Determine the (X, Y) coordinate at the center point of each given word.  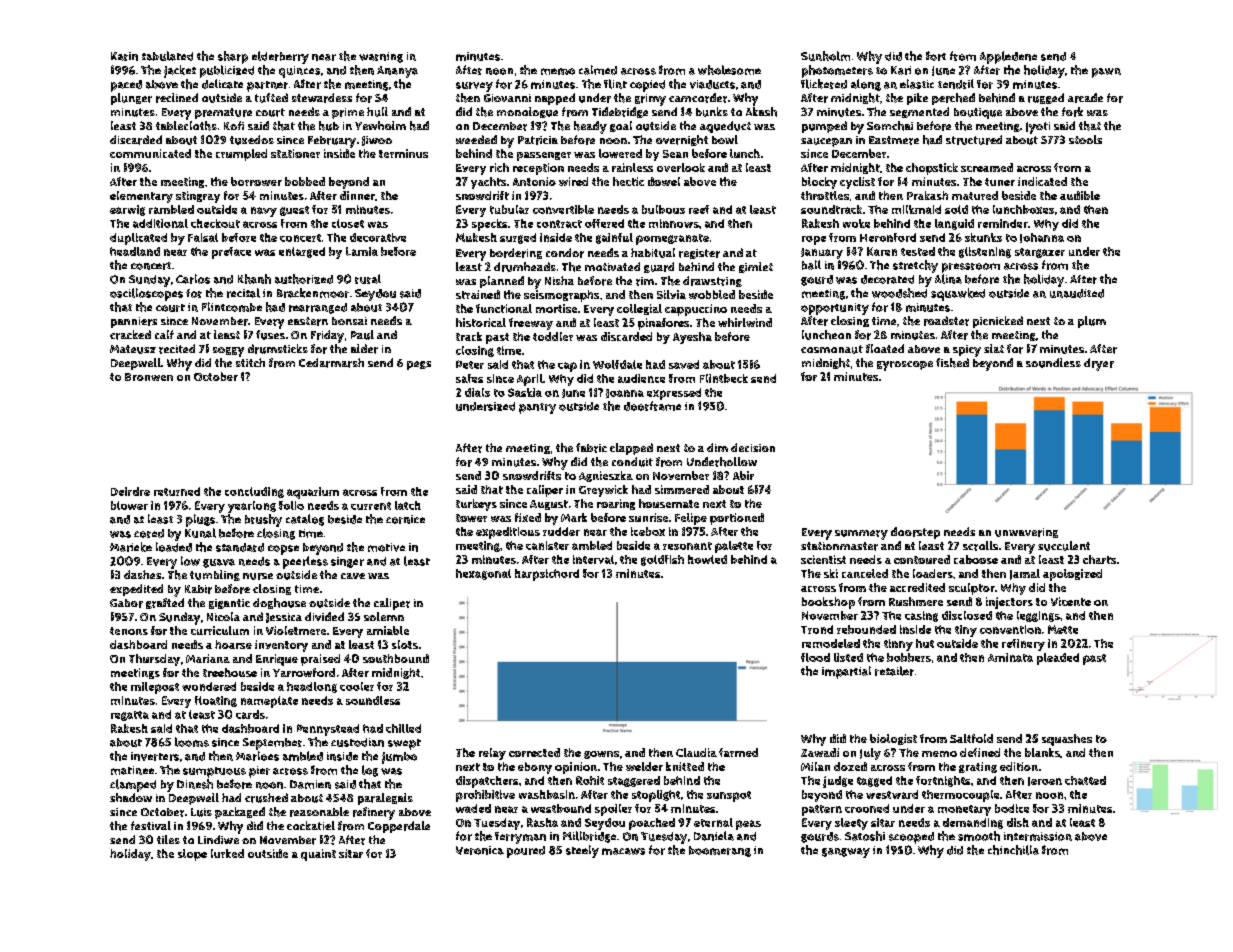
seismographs (561, 296)
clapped (631, 449)
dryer (1099, 364)
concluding (254, 492)
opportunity (835, 309)
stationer (295, 153)
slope (192, 855)
